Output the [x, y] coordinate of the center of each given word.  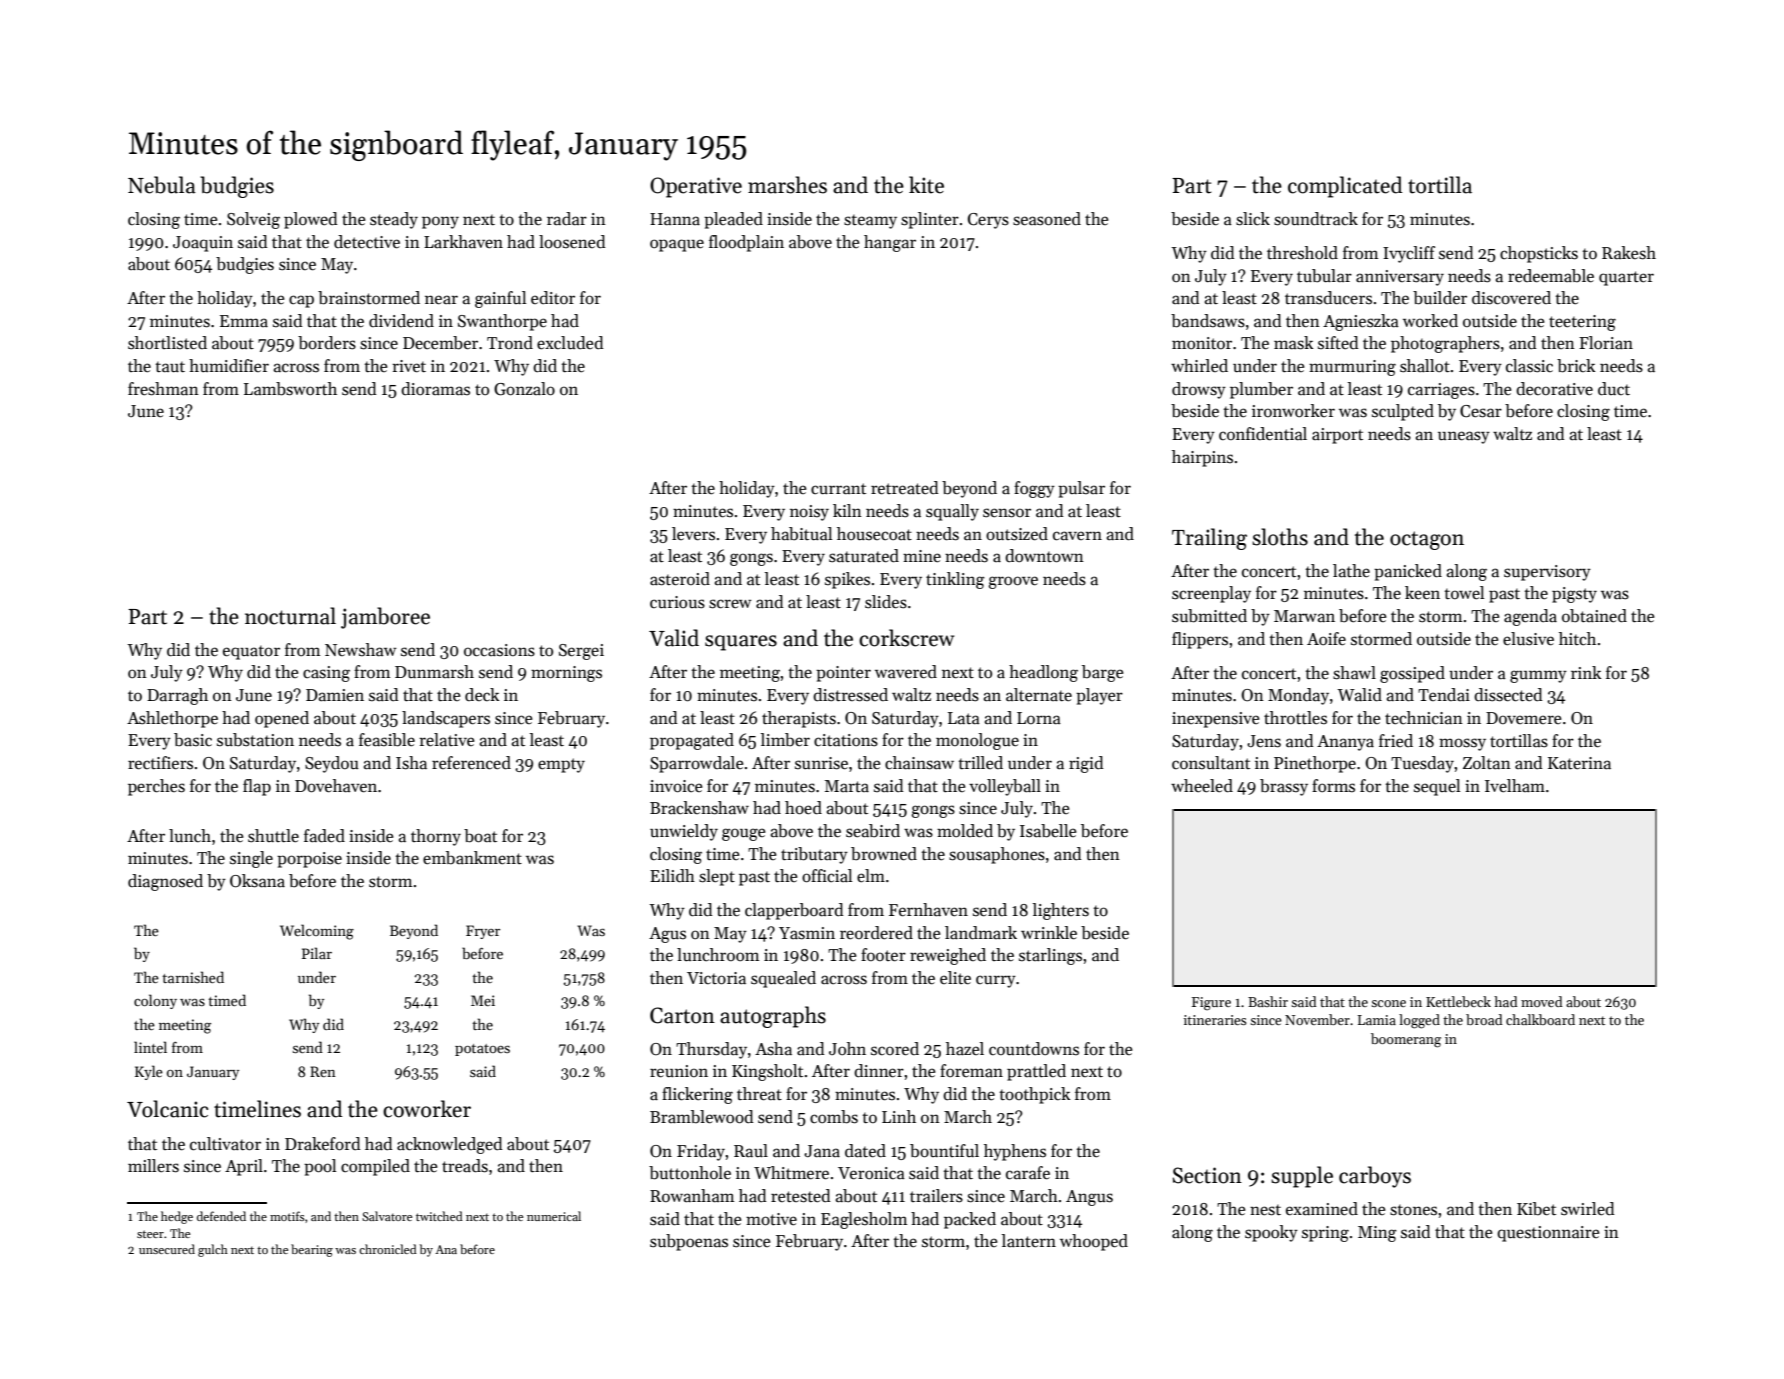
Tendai [1444, 694]
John [847, 1048]
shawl [1354, 673]
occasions [499, 650]
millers [153, 1166]
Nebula [162, 185]
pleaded [733, 220]
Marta [847, 786]
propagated [692, 741]
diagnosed [165, 882]
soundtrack [1316, 219]
